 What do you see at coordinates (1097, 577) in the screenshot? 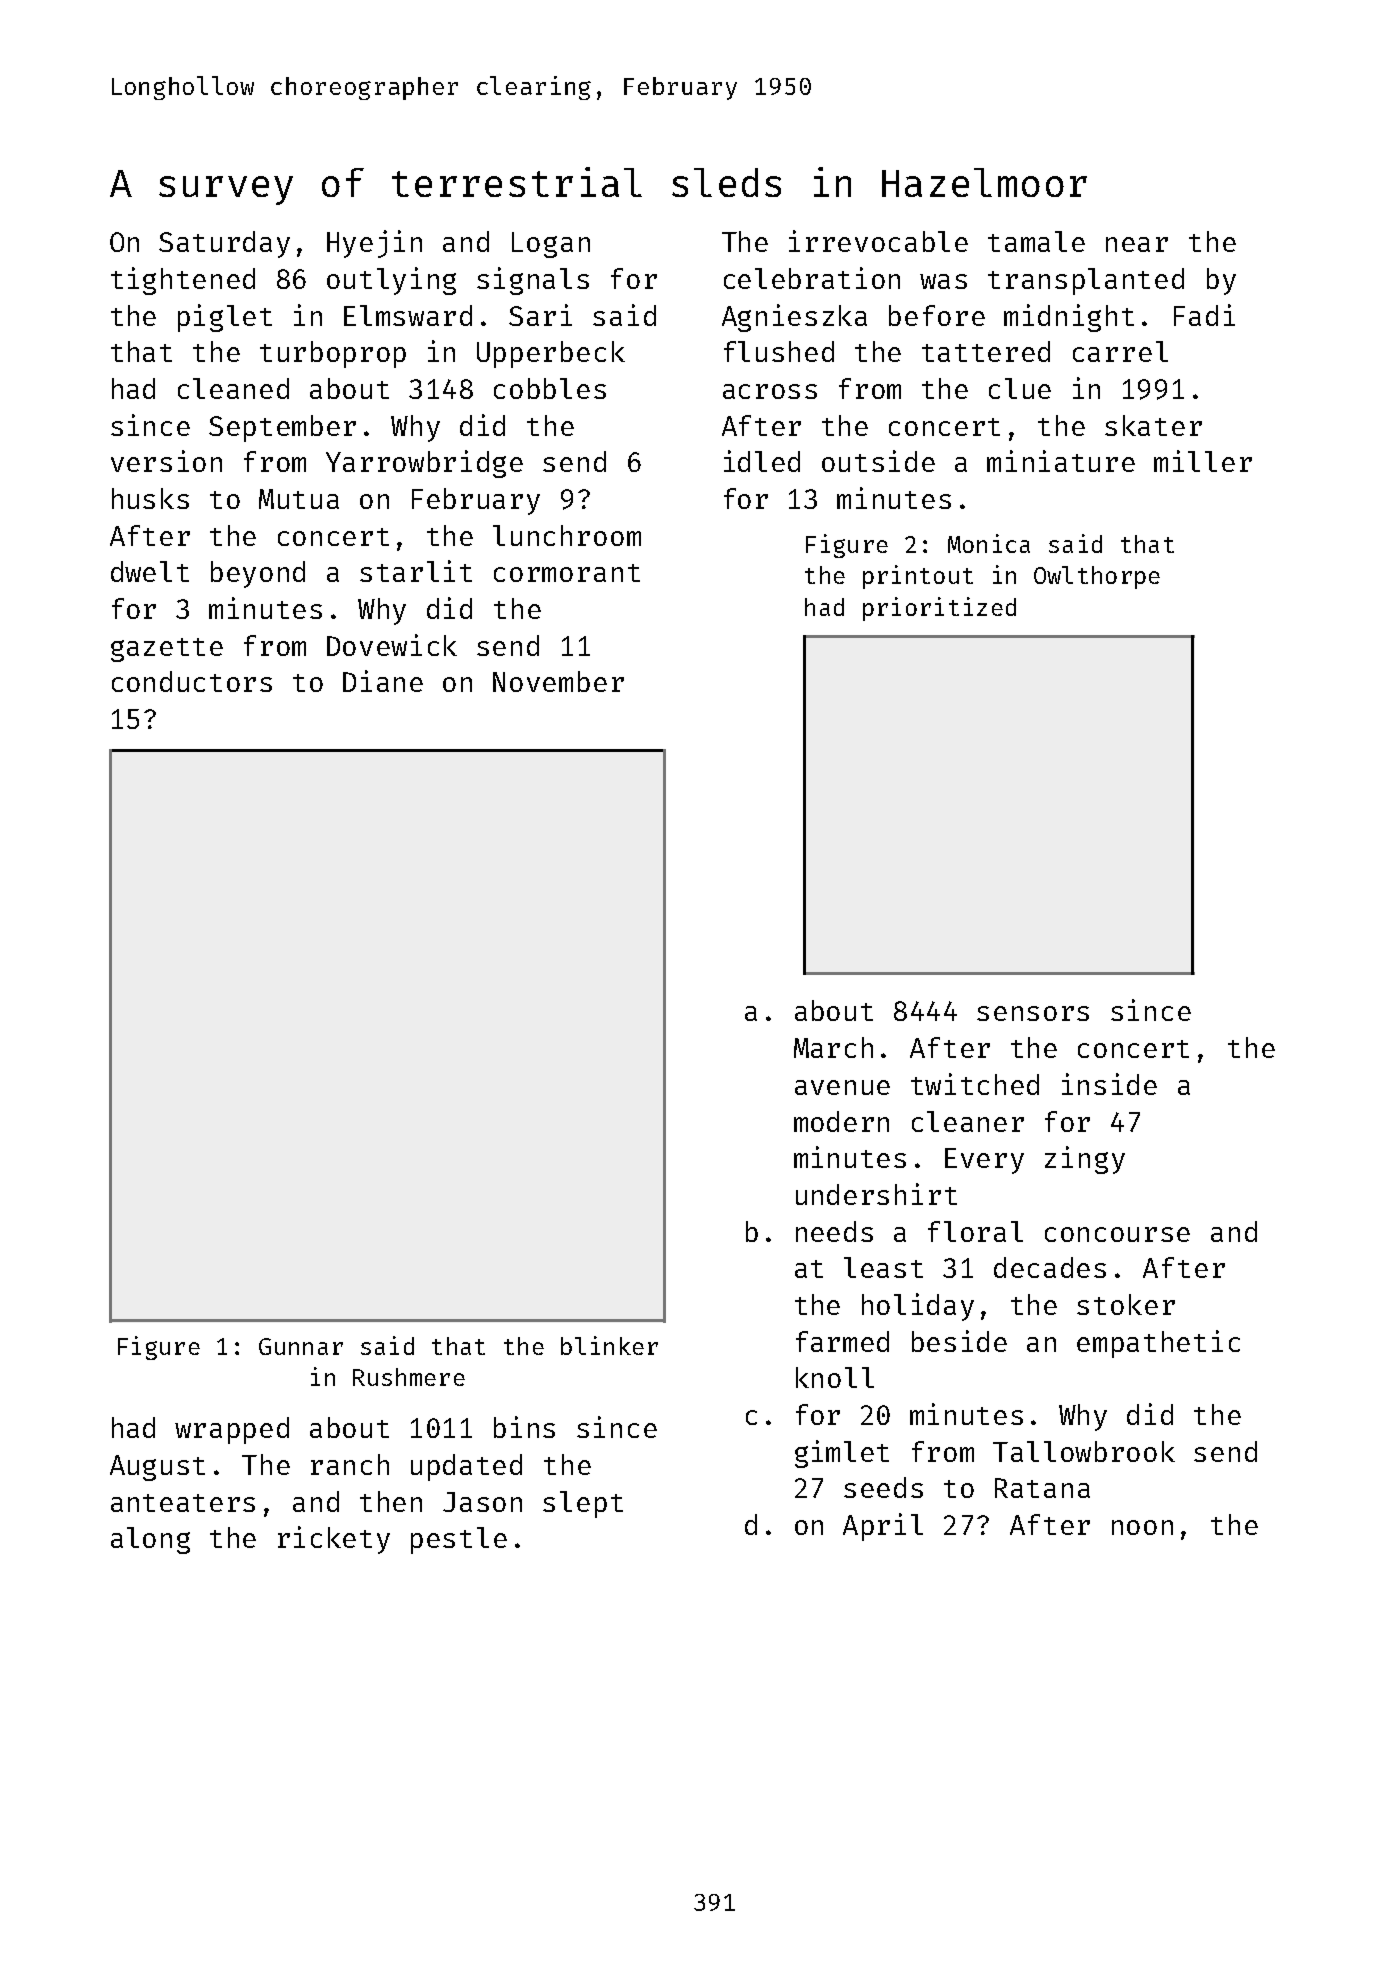
I see `Owlthorpe` at bounding box center [1097, 577].
